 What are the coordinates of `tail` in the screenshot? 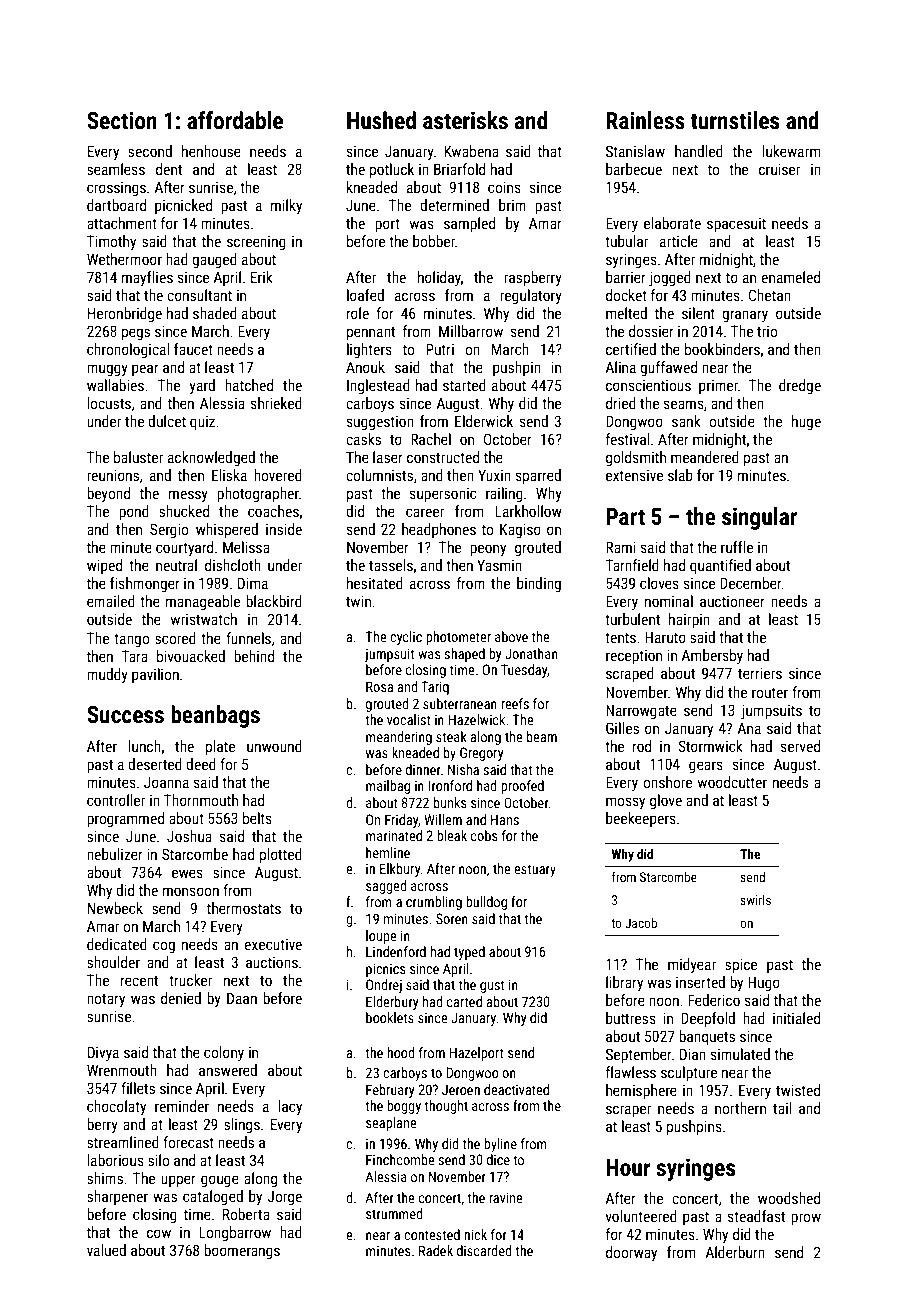 It's located at (782, 1108).
